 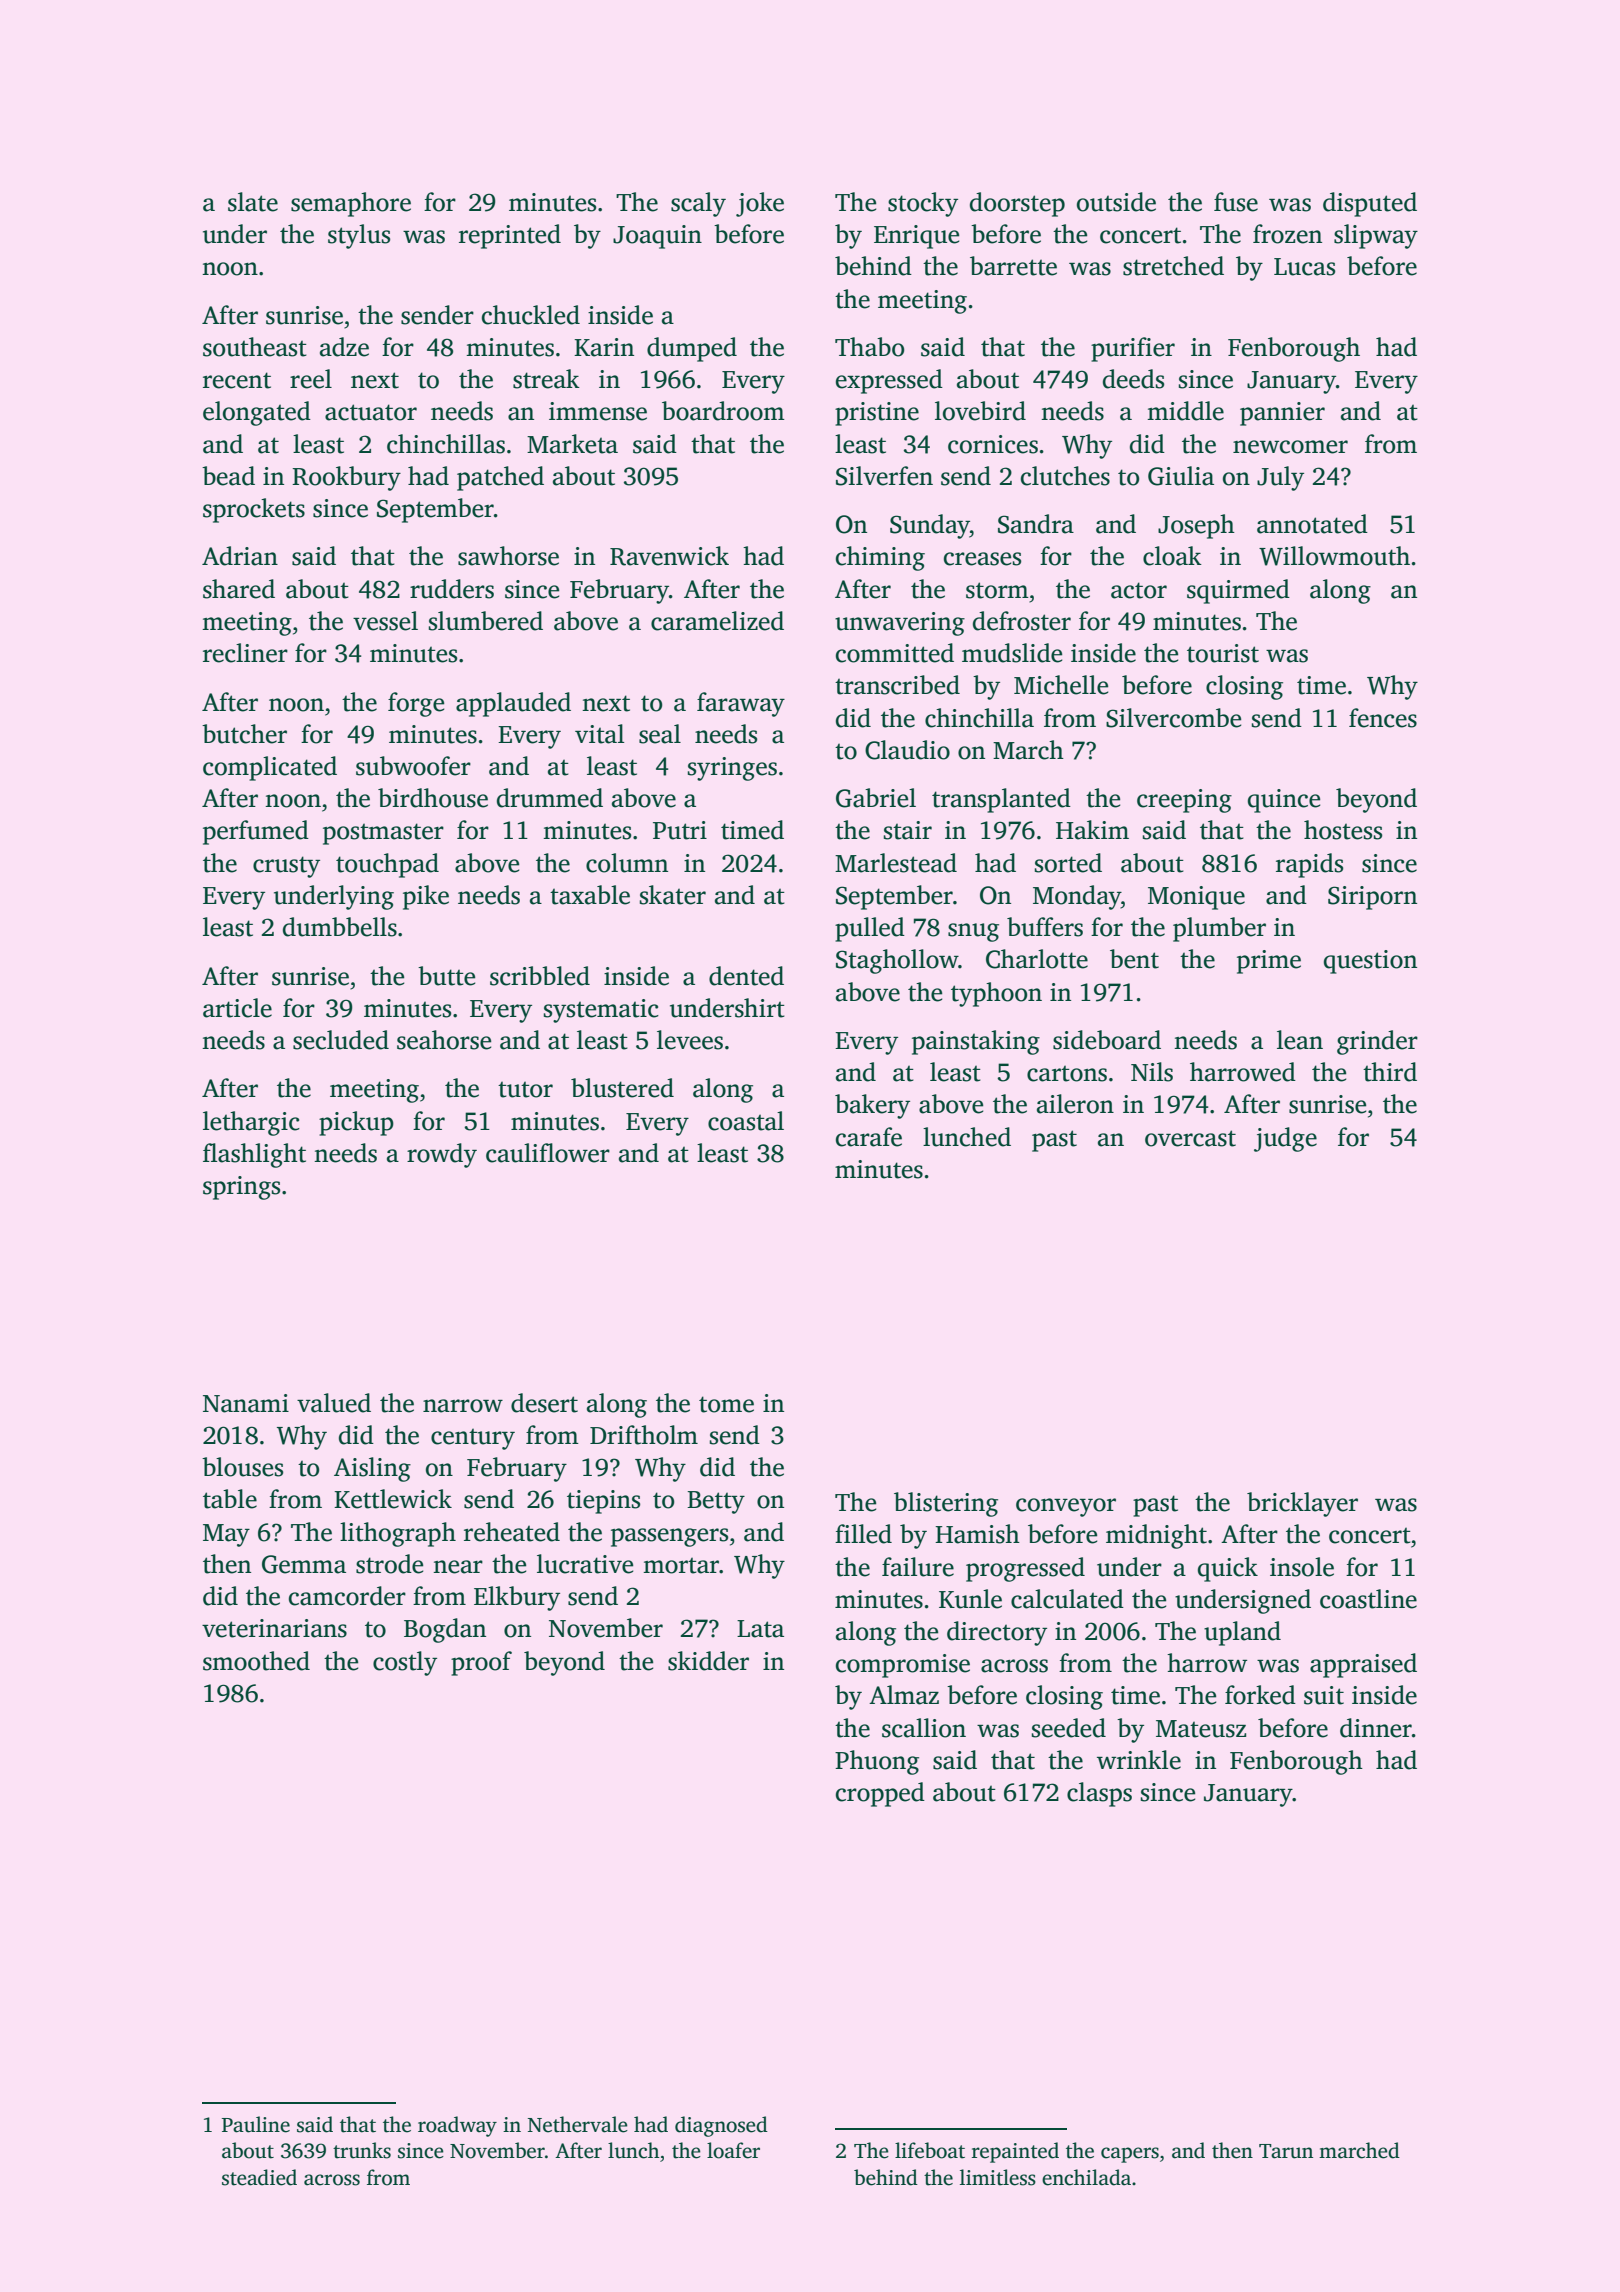 What do you see at coordinates (869, 347) in the screenshot?
I see `Thabo` at bounding box center [869, 347].
